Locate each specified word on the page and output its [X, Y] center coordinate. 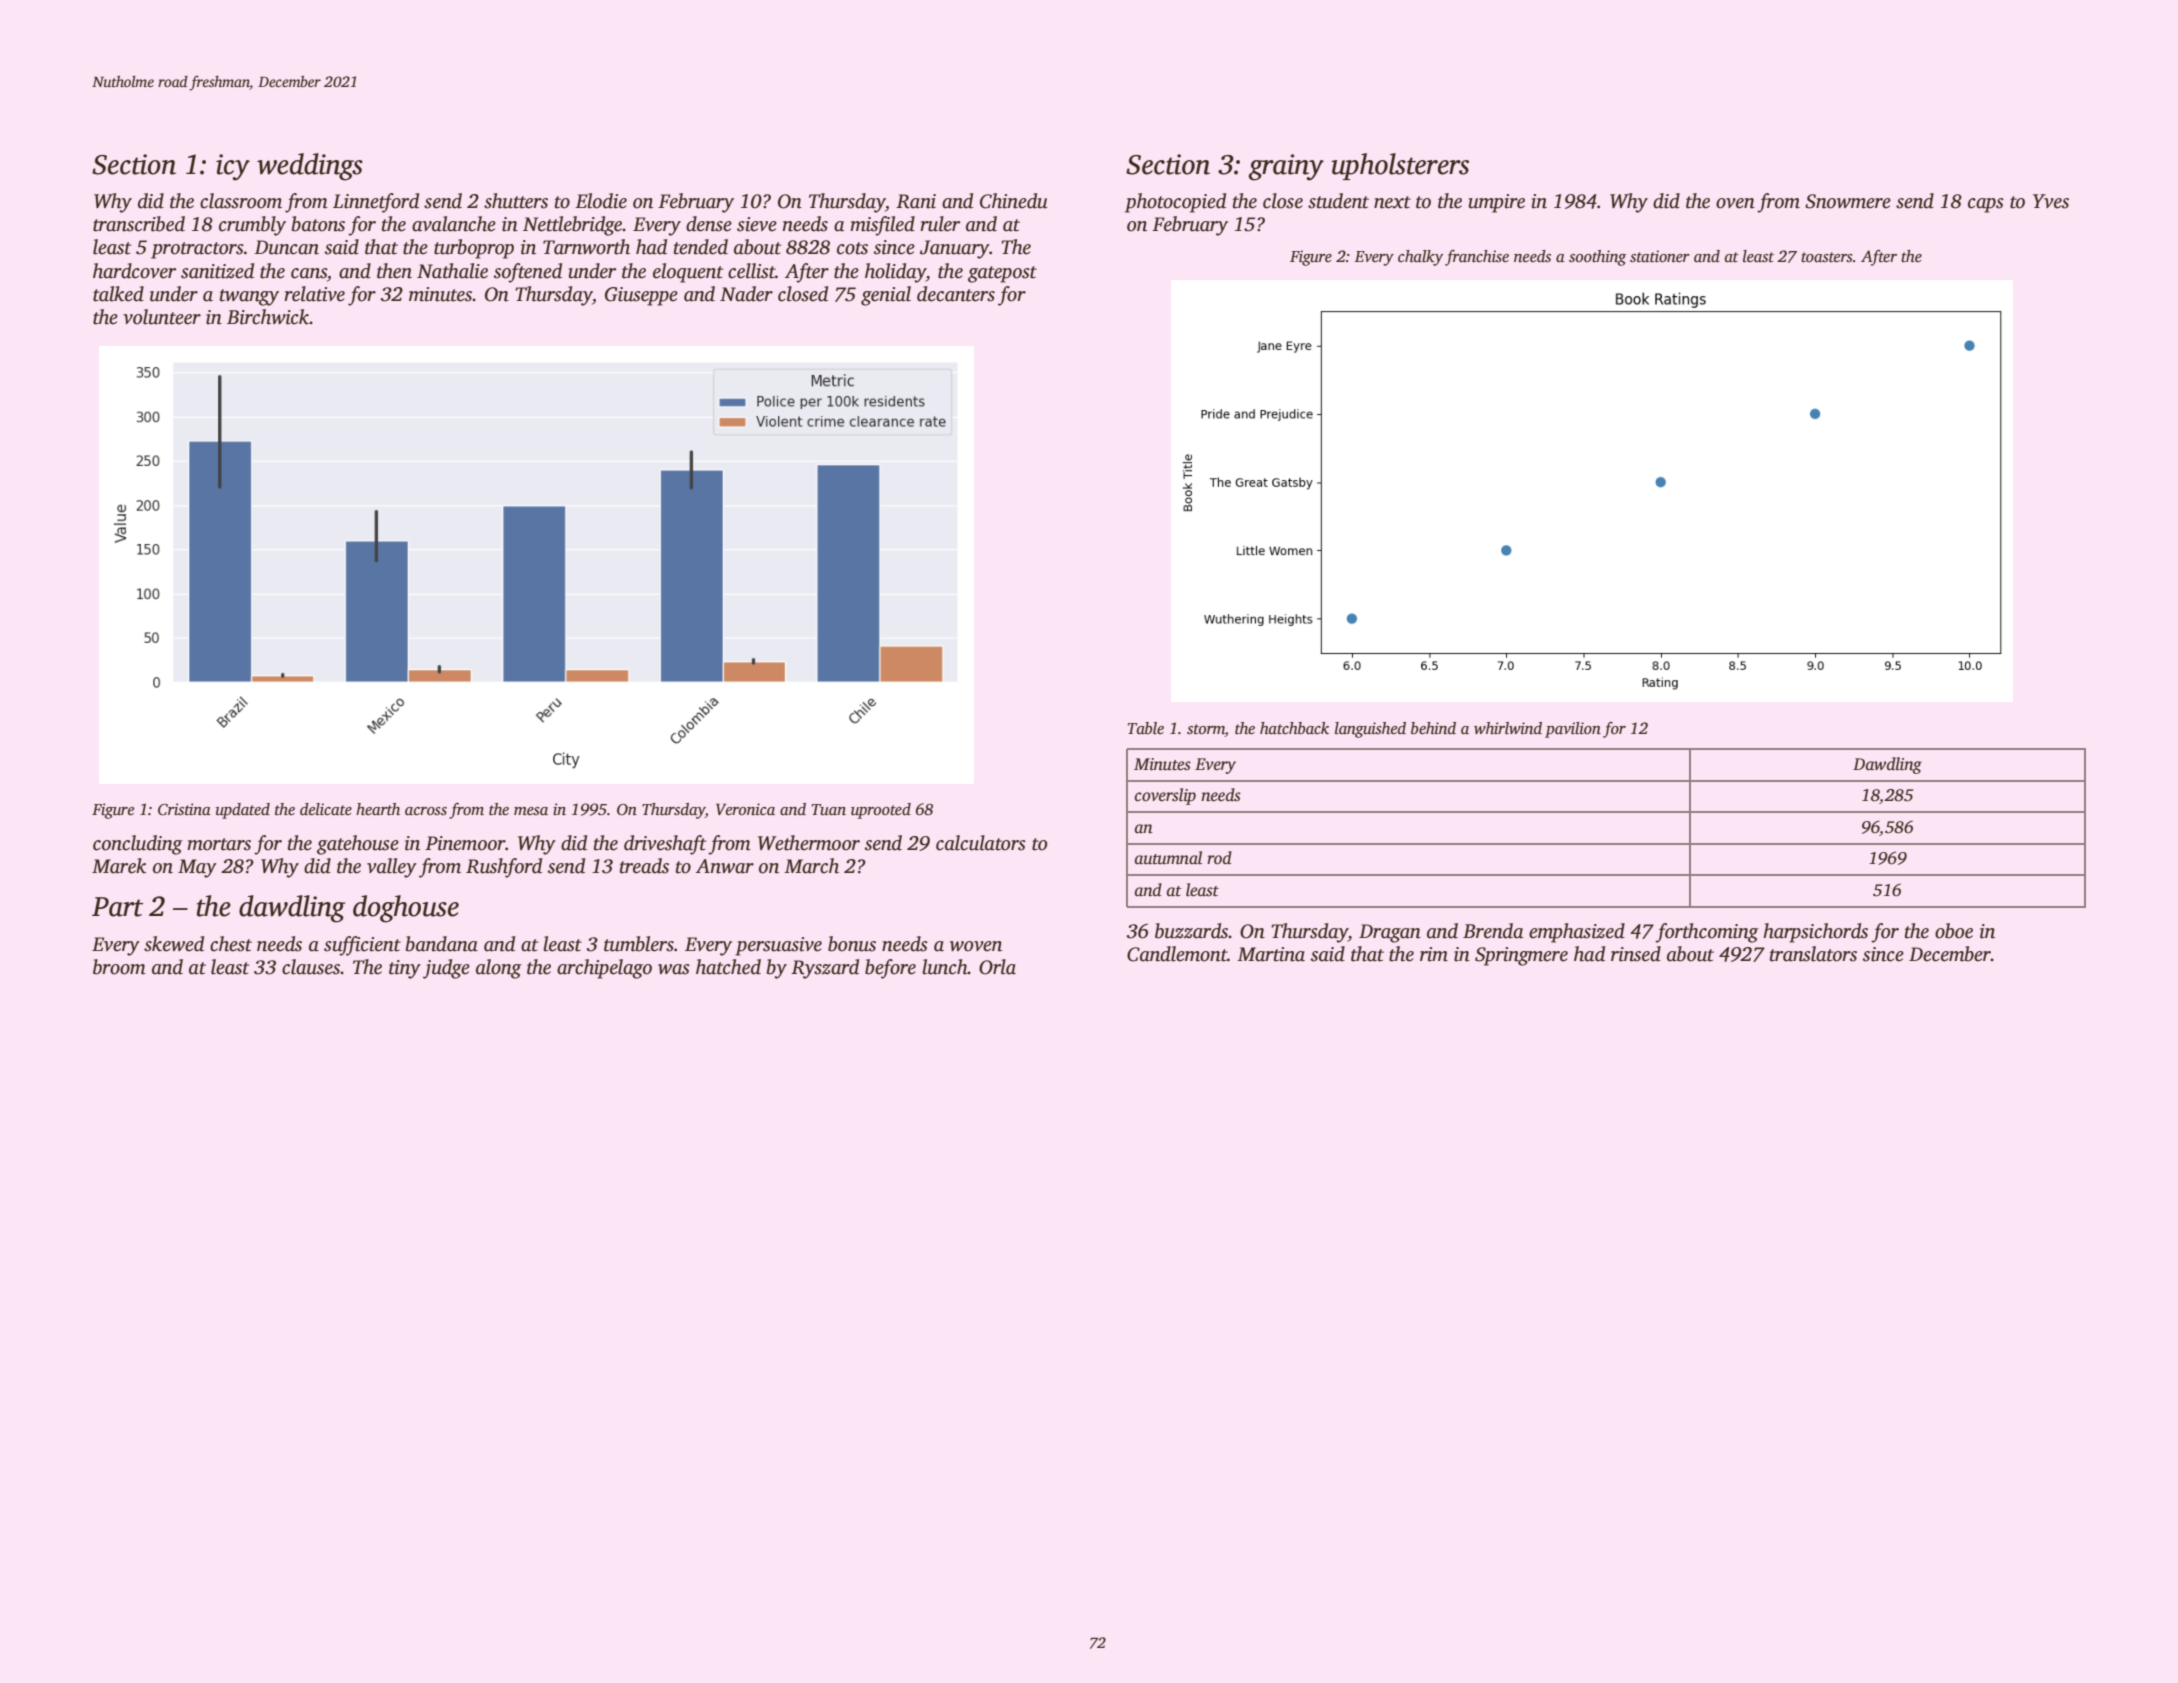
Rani [916, 201]
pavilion [1573, 730]
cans [309, 273]
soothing [1597, 258]
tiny [405, 969]
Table [1146, 728]
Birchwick [268, 317]
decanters [956, 294]
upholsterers [1400, 166]
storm [1206, 730]
